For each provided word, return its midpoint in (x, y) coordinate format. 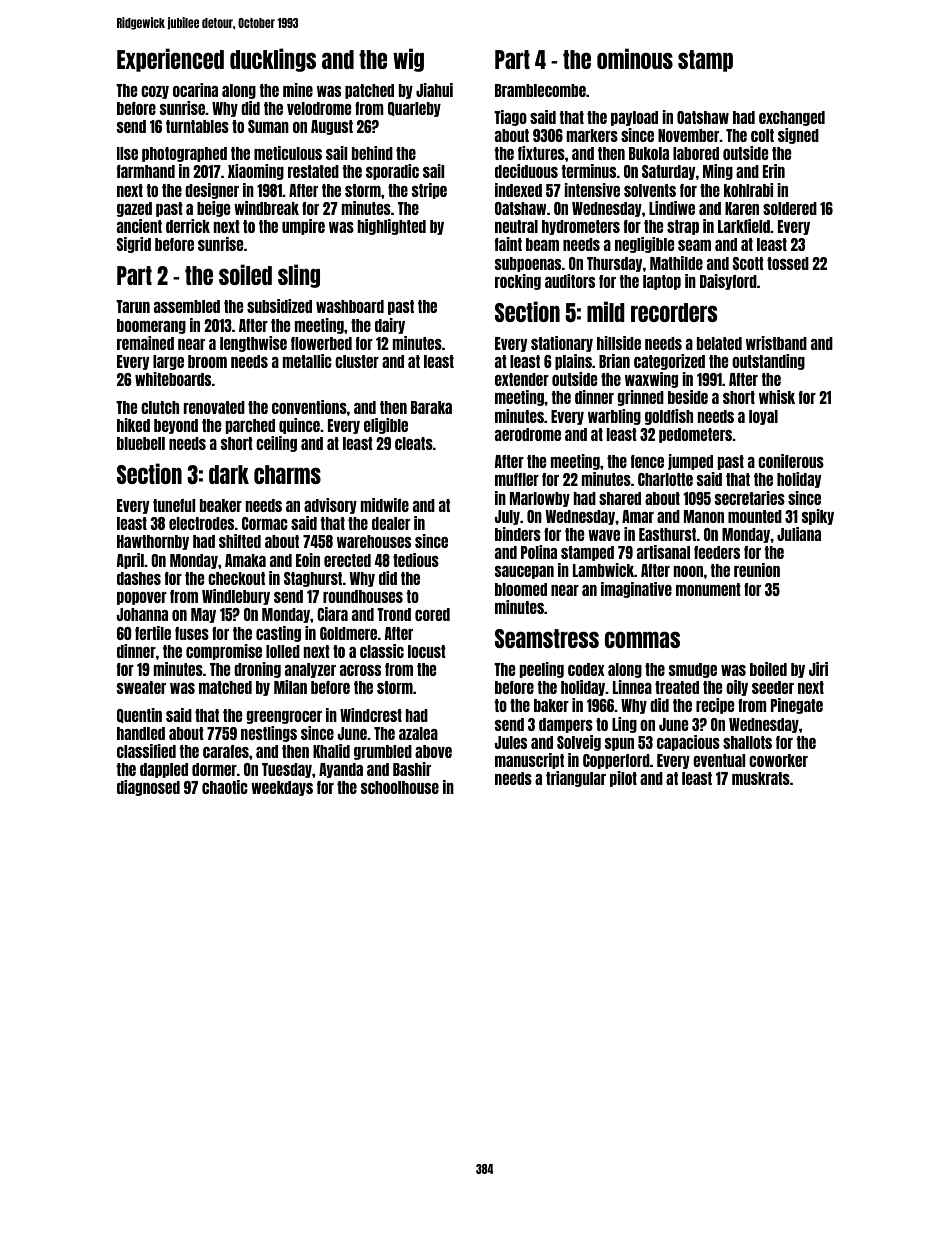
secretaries (750, 498)
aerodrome (528, 434)
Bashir (412, 769)
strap (683, 227)
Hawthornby (153, 542)
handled (141, 733)
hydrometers (581, 227)
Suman (268, 126)
